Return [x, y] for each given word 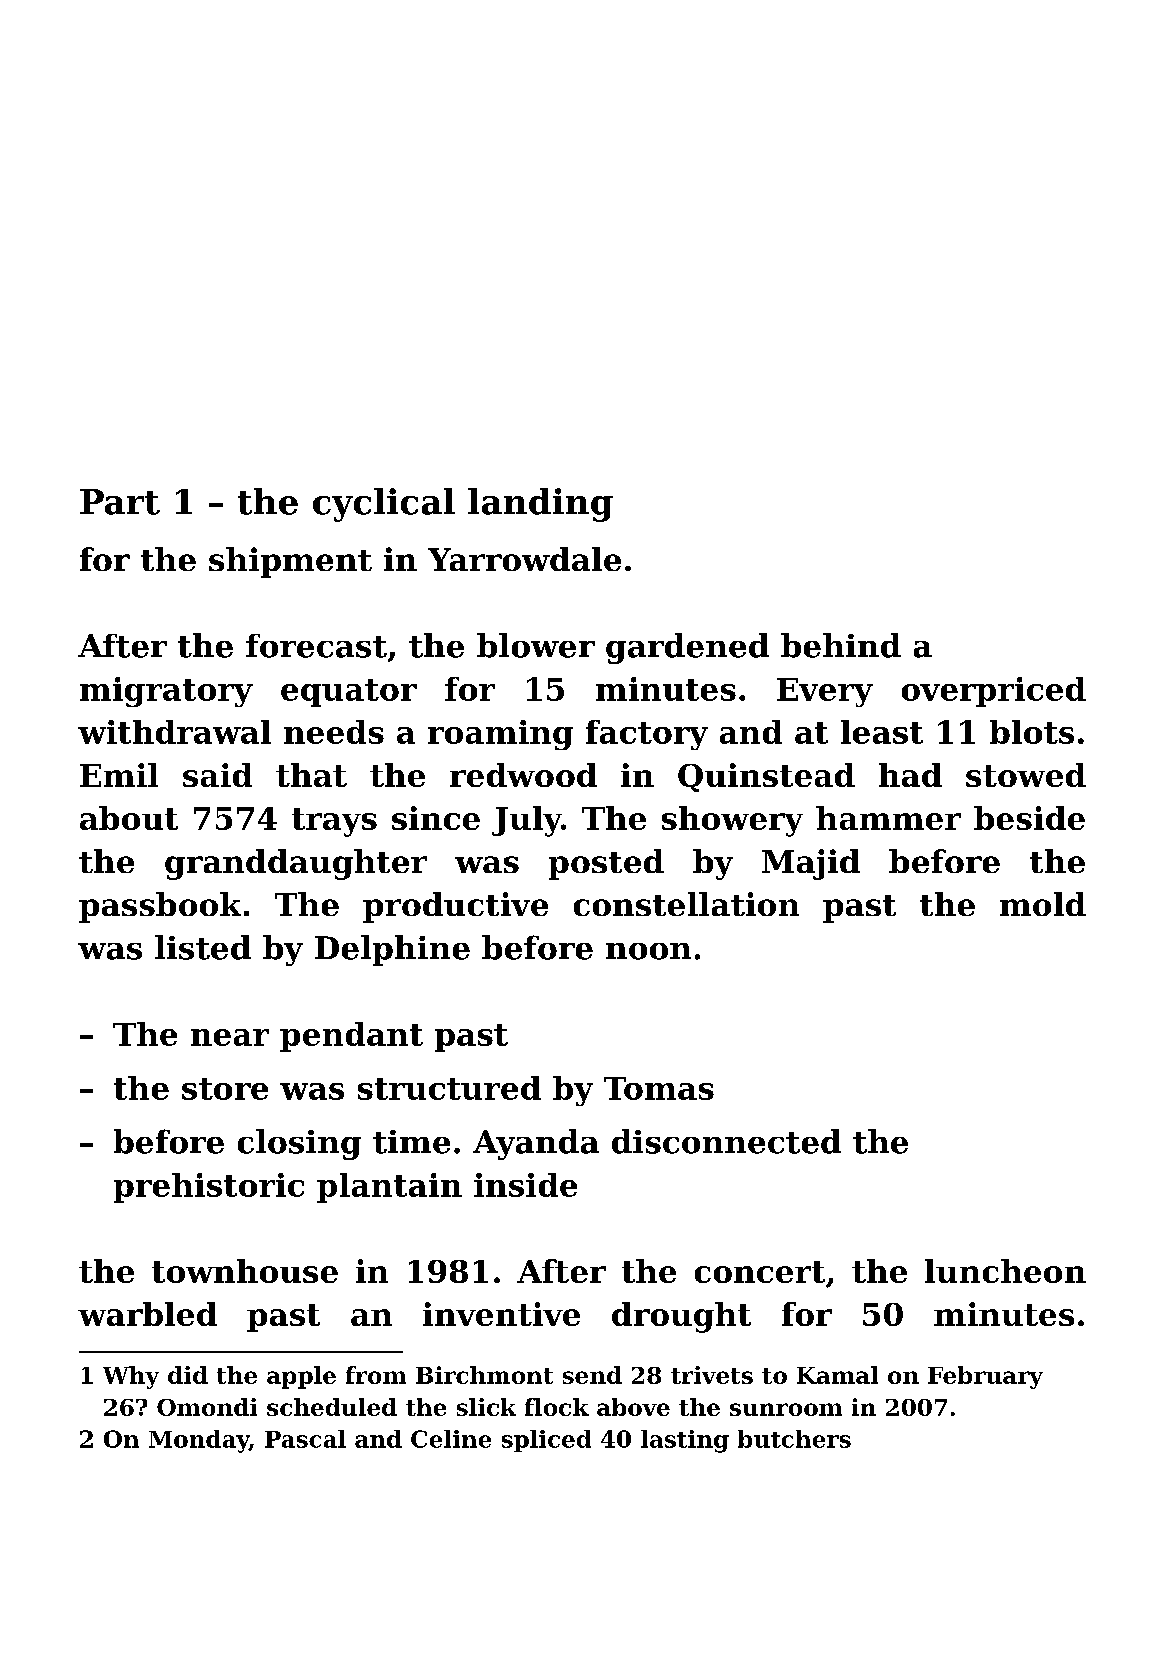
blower [536, 645]
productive [455, 907]
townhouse [245, 1271]
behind [841, 645]
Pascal [305, 1439]
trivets [712, 1375]
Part [120, 502]
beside [1029, 818]
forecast [316, 646]
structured [449, 1088]
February [985, 1377]
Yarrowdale [524, 559]
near [230, 1037]
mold [1043, 904]
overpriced [994, 692]
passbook [160, 907]
